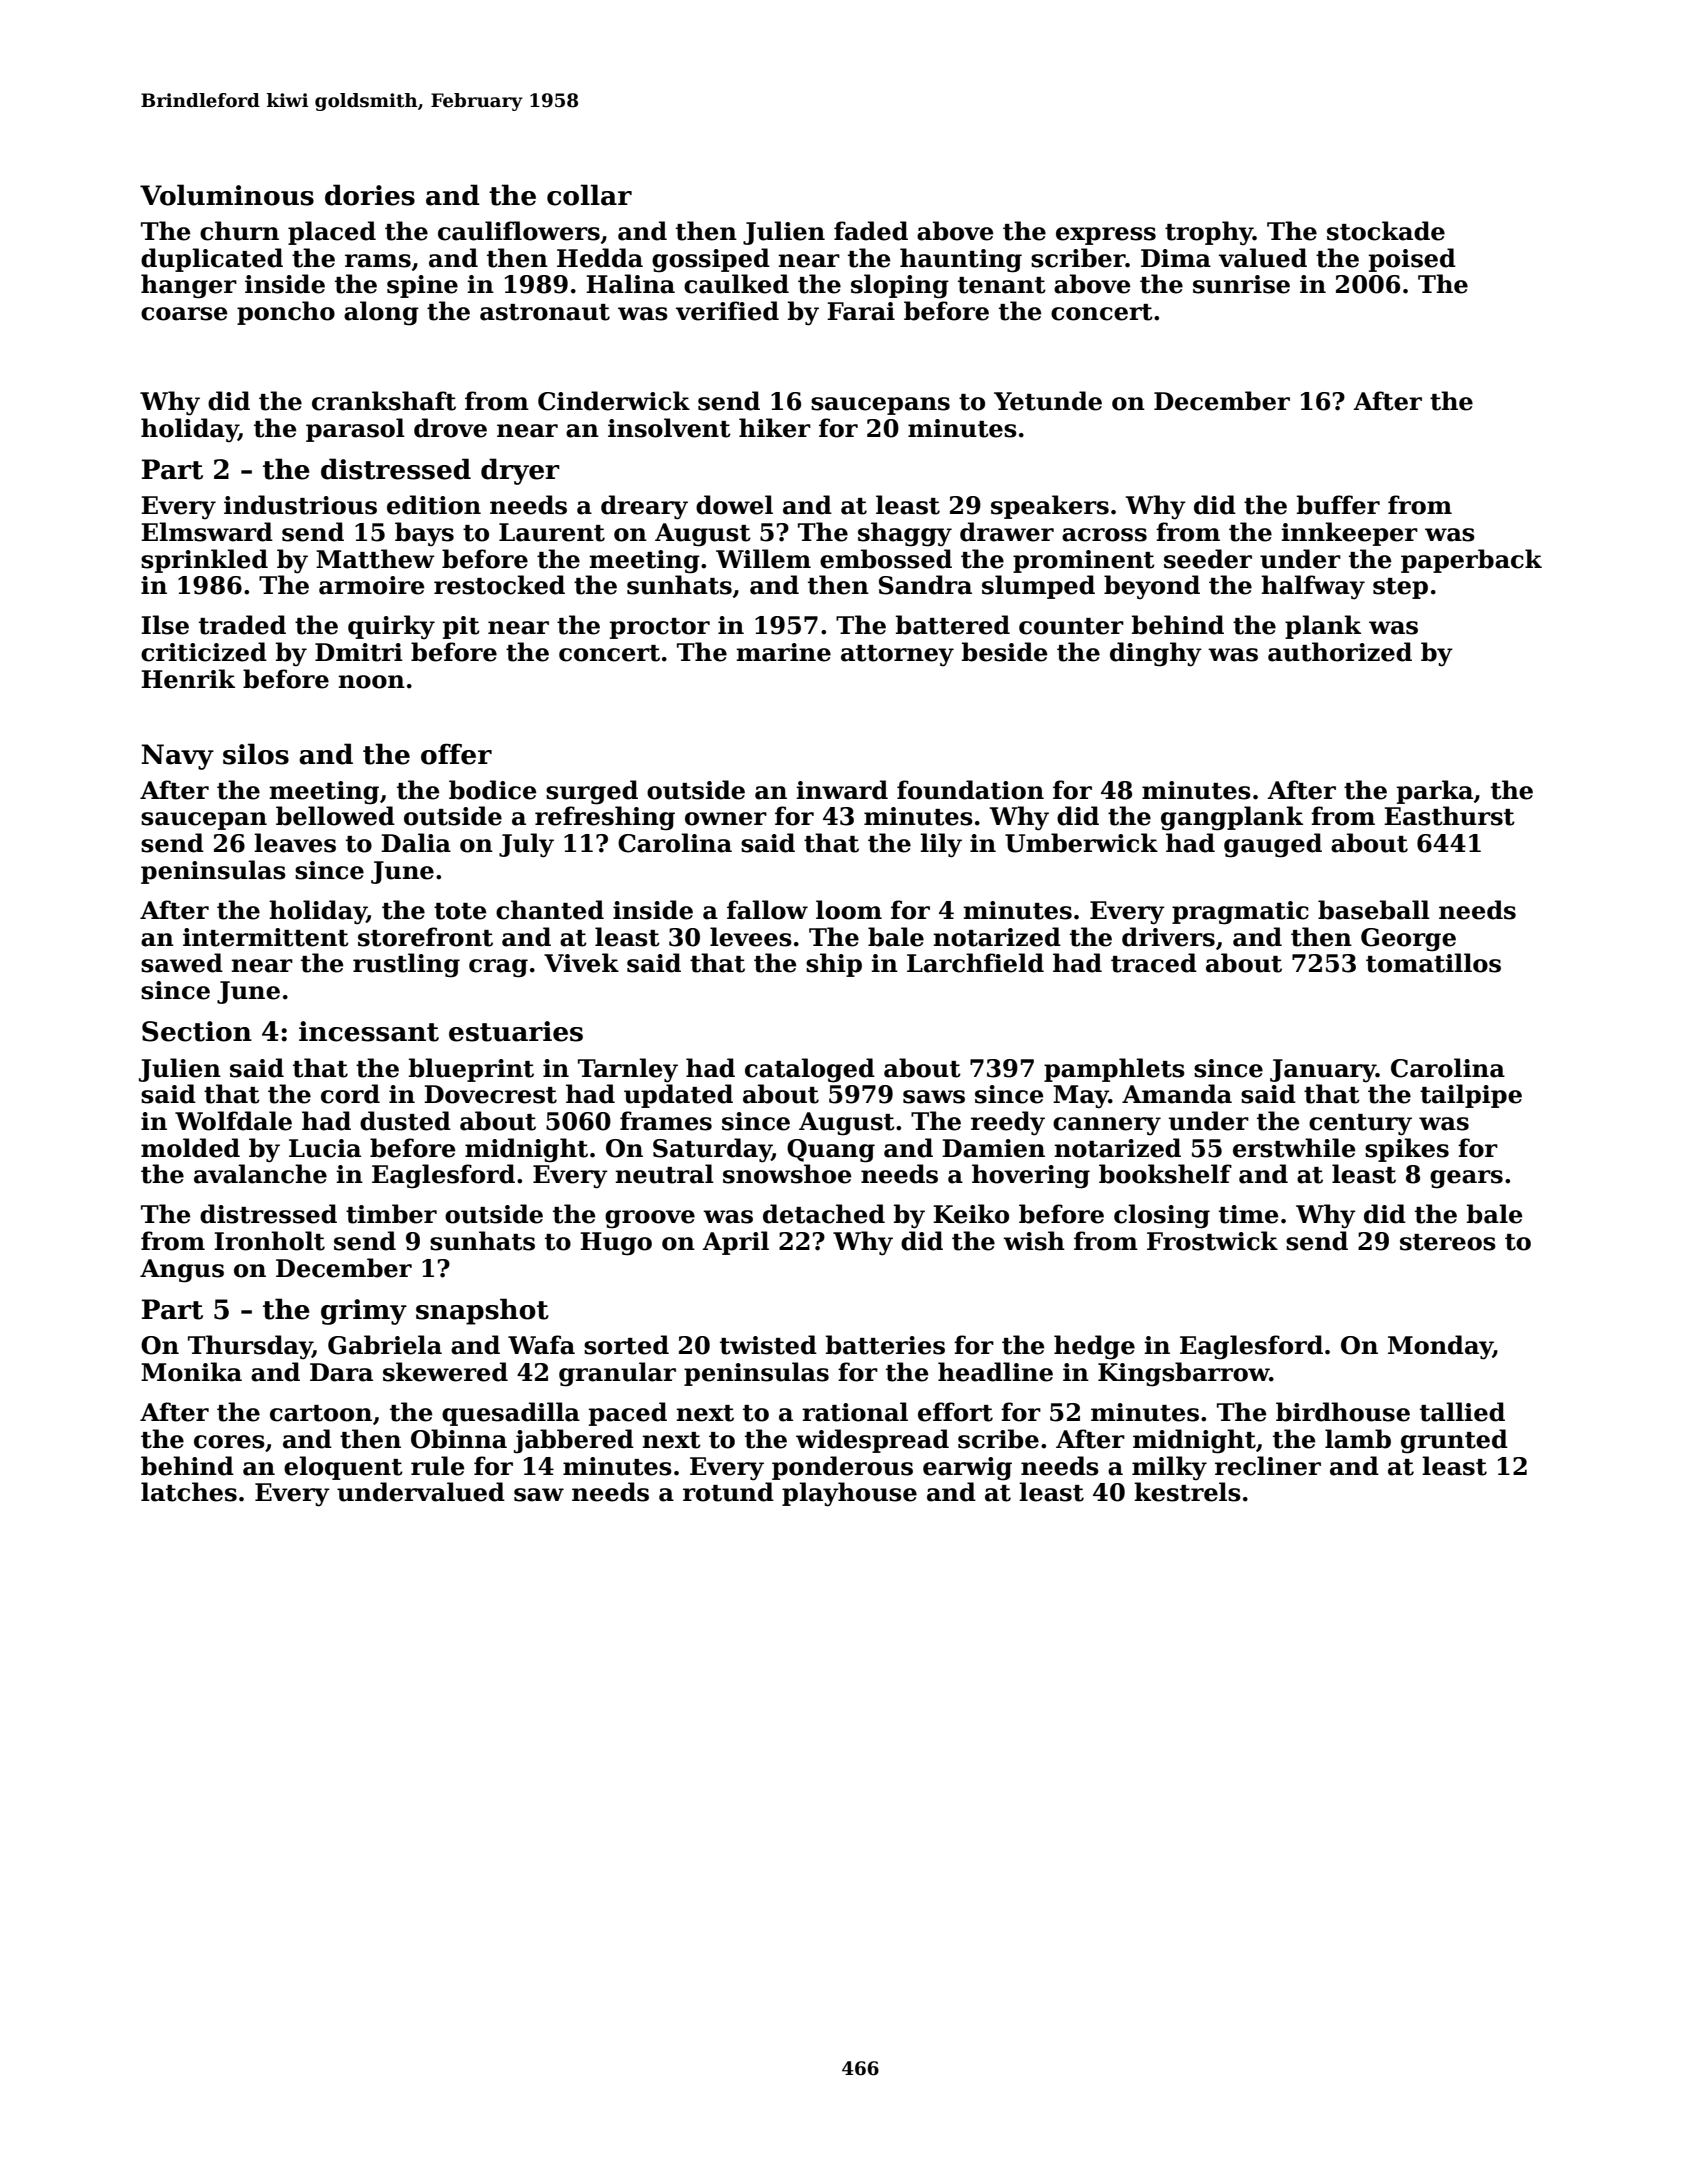 This image has height=2178, width=1683. I want to click on kestrels, so click(1187, 1492).
